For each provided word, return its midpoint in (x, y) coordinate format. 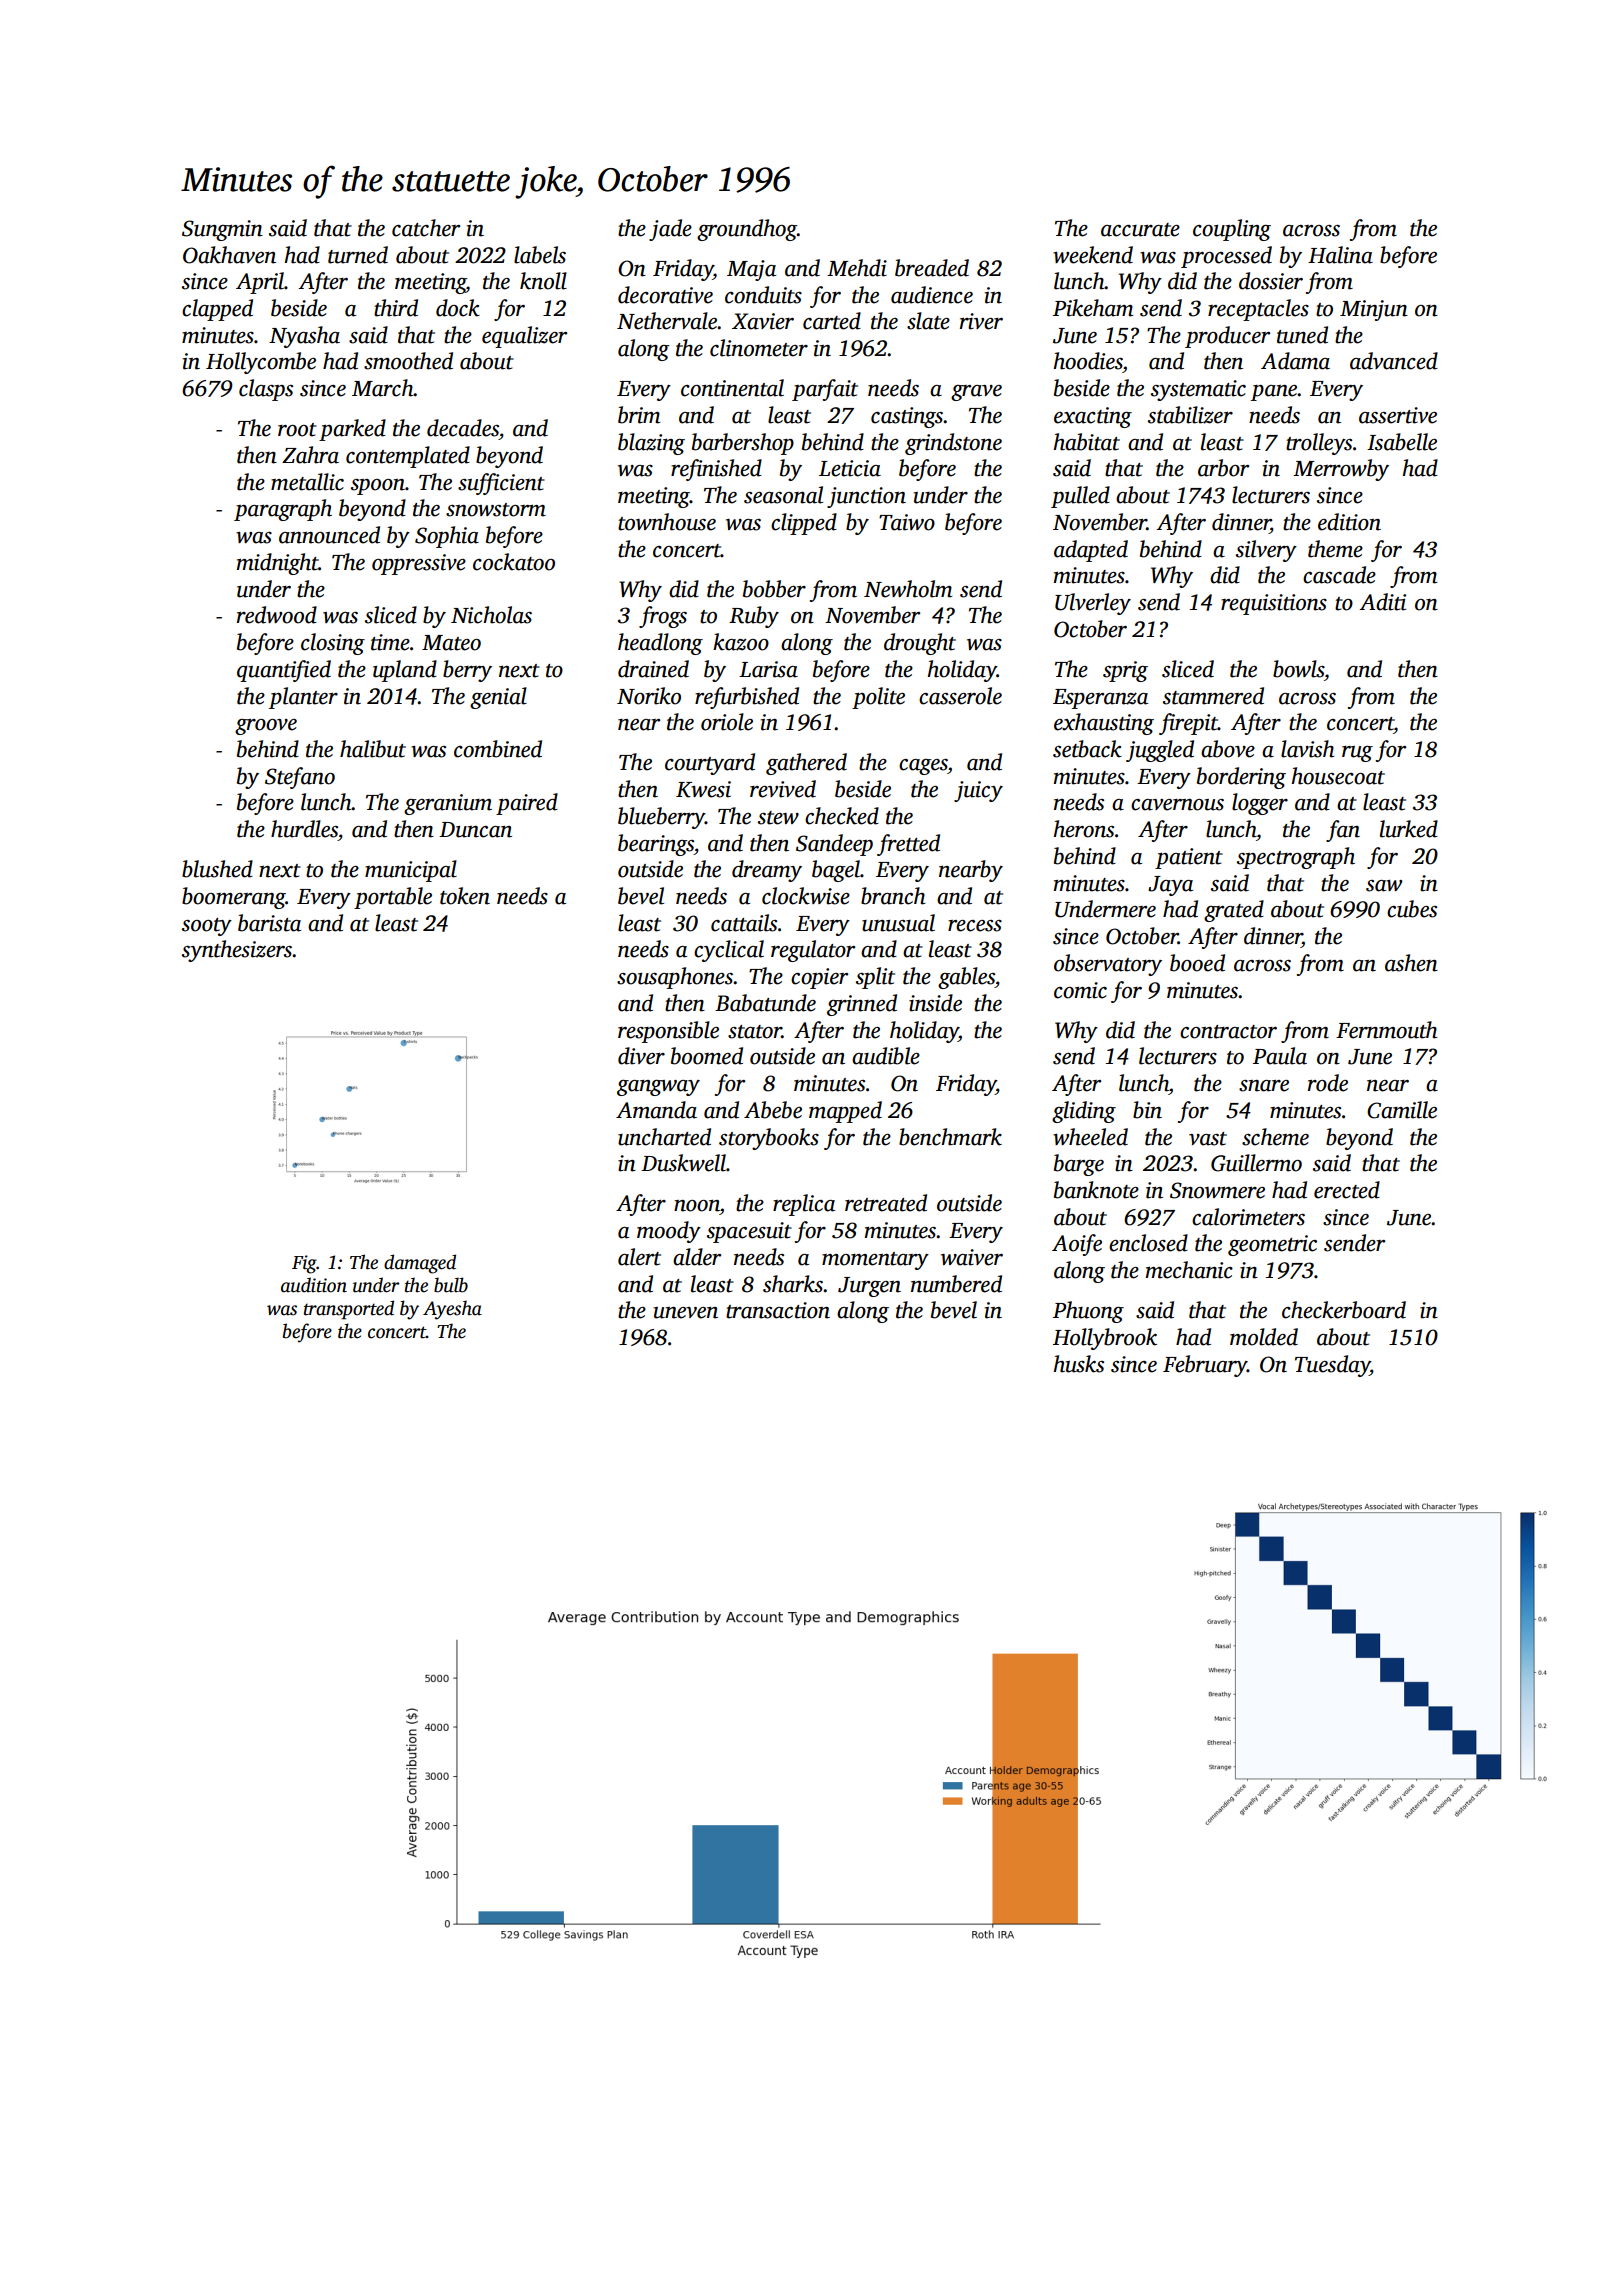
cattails (744, 923)
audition (314, 1285)
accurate (1140, 230)
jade (670, 230)
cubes (1412, 909)
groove (266, 727)
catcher (426, 228)
